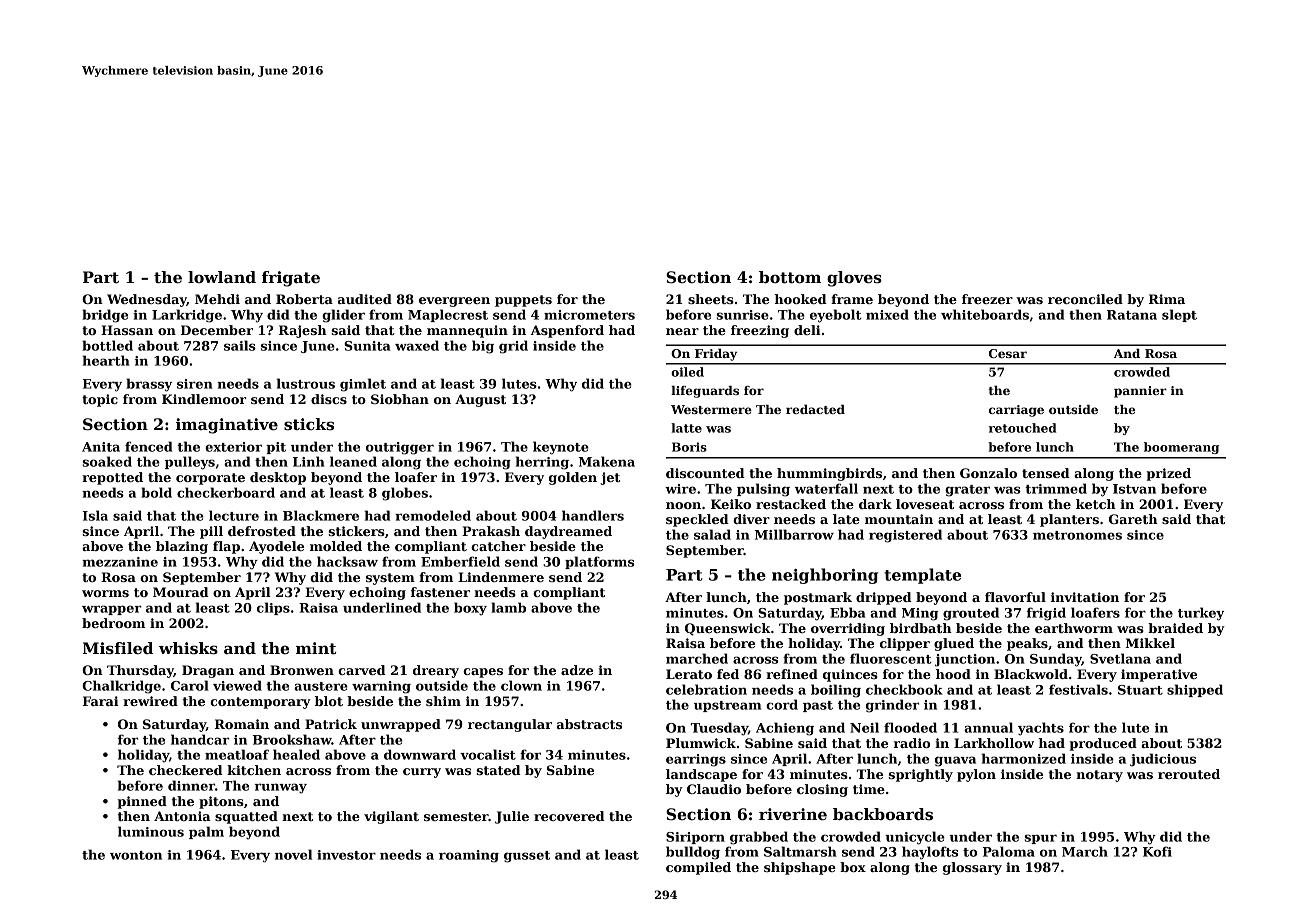  I want to click on puppets, so click(523, 301).
